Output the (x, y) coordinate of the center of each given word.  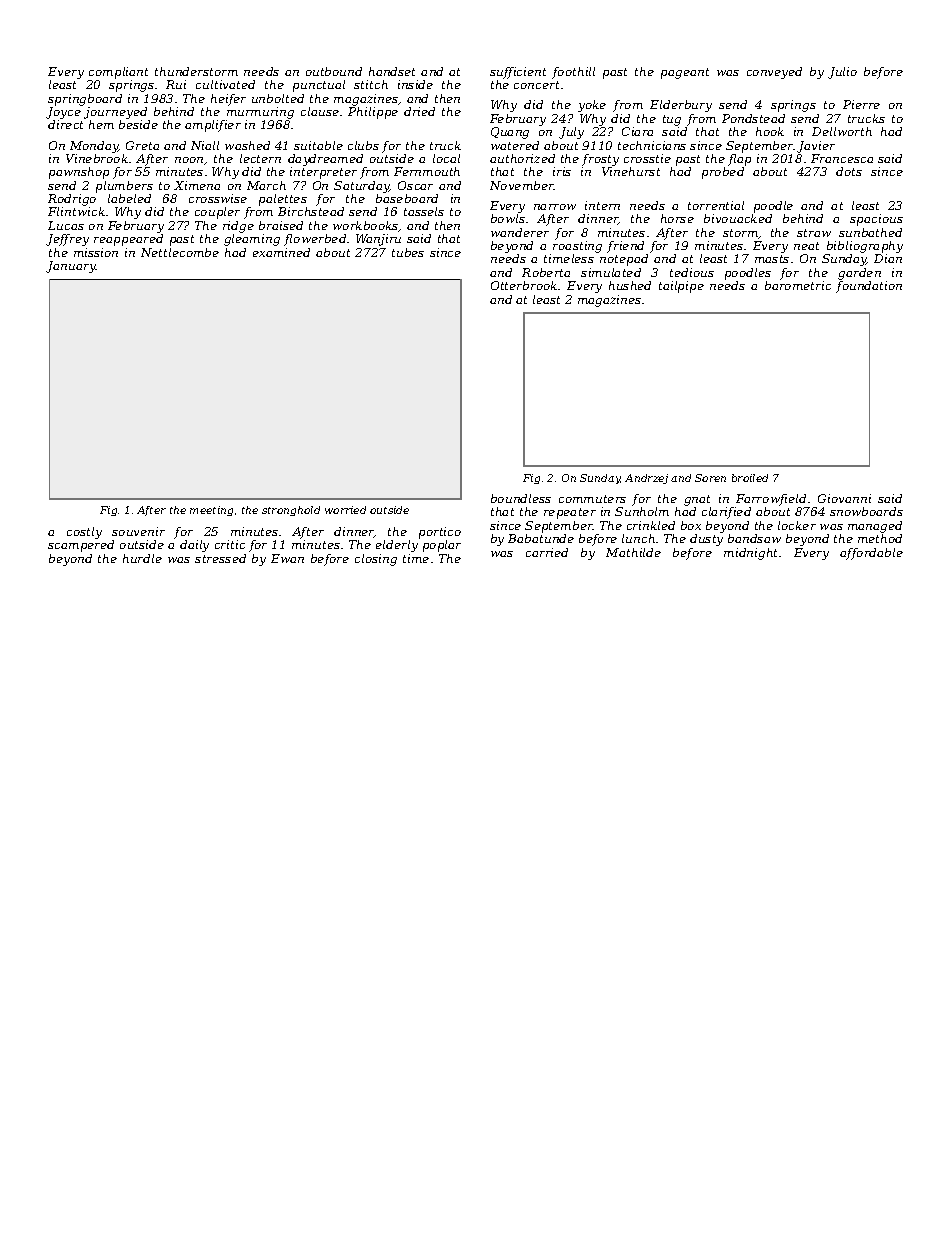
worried (345, 510)
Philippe (373, 113)
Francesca (842, 158)
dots (849, 171)
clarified (726, 513)
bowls (508, 218)
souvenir (138, 531)
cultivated (225, 84)
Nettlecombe (180, 252)
